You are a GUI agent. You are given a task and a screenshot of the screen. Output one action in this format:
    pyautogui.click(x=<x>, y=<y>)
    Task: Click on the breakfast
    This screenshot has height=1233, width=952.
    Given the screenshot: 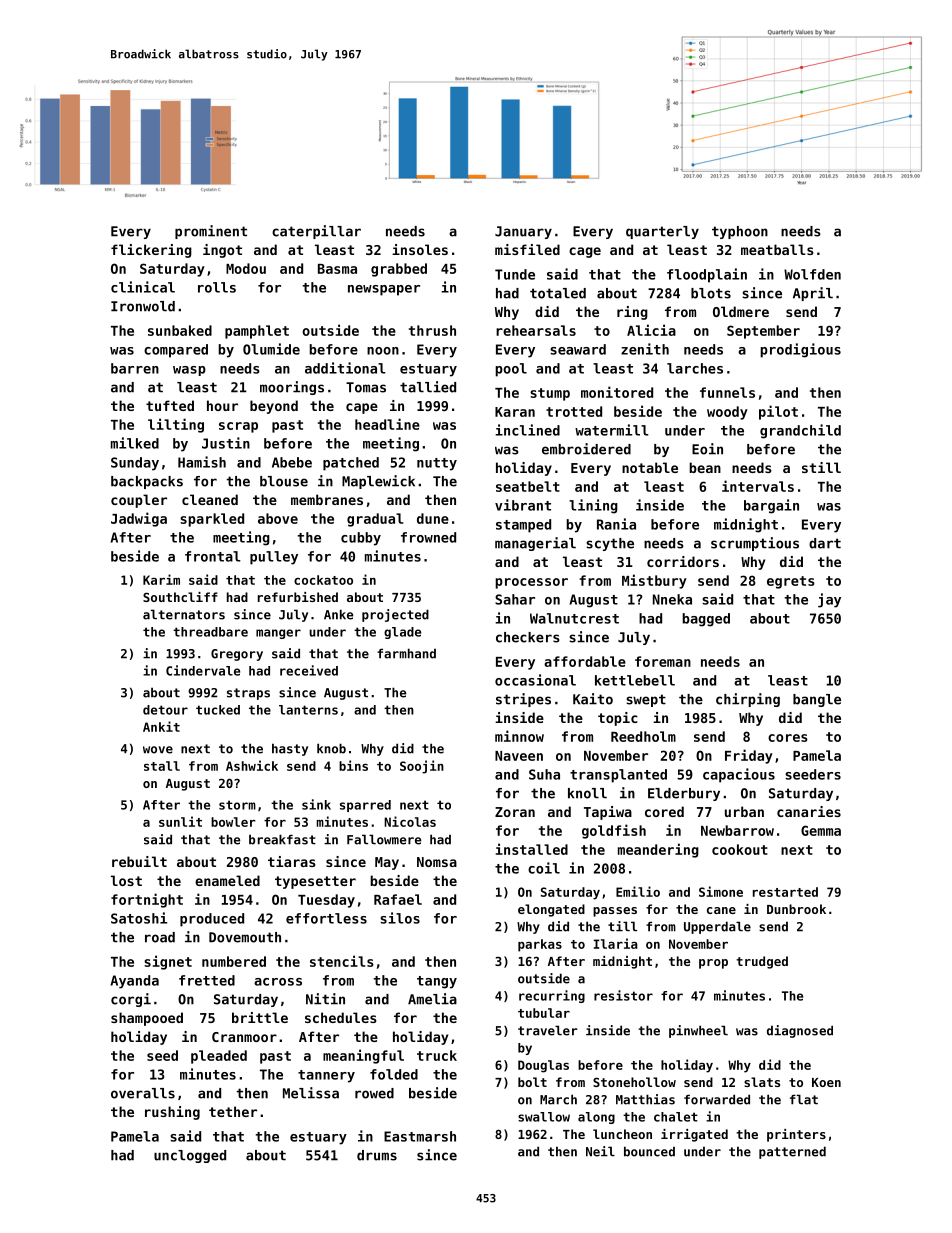 What is the action you would take?
    pyautogui.click(x=282, y=839)
